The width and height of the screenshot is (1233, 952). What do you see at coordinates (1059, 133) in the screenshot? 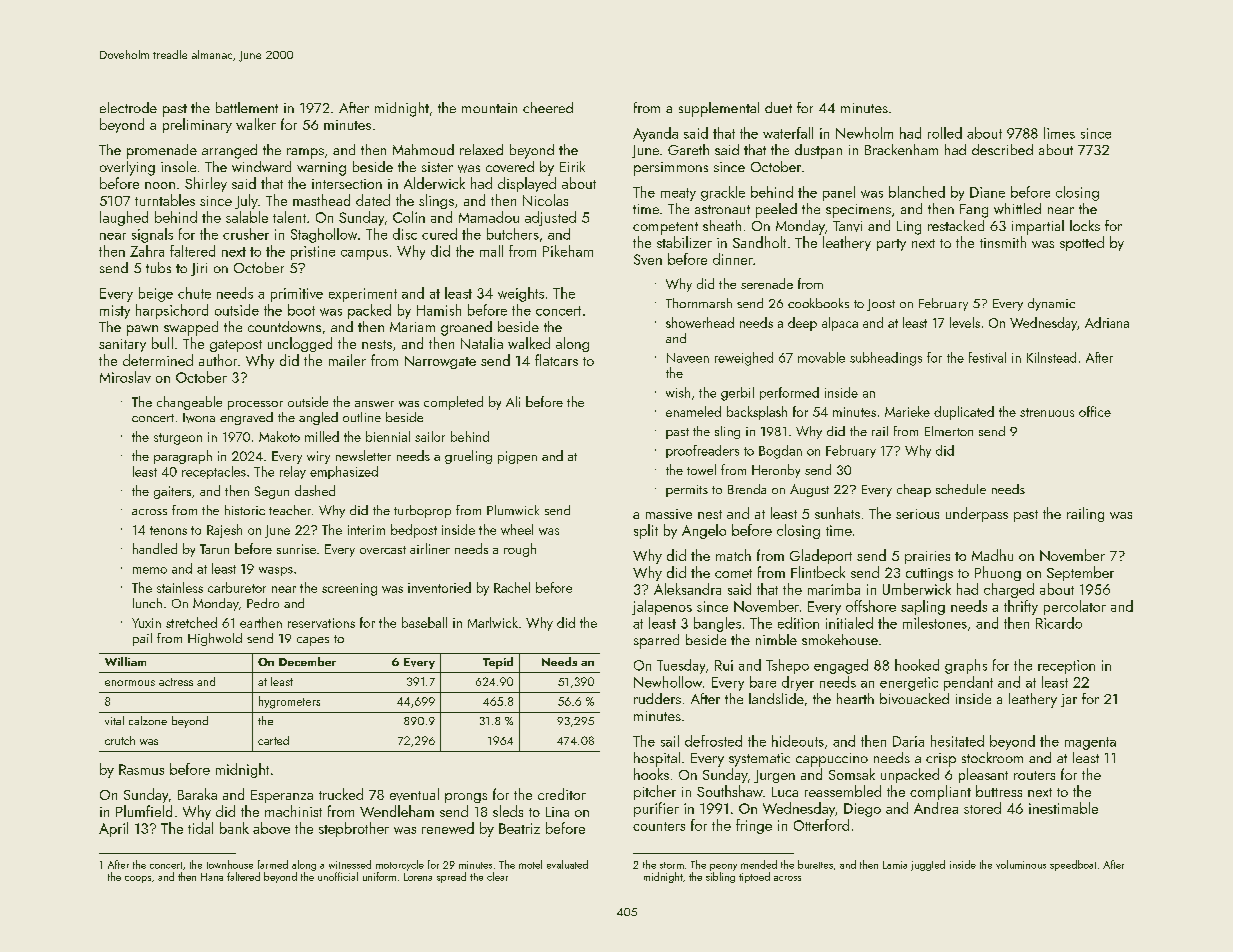
I see `limes` at bounding box center [1059, 133].
